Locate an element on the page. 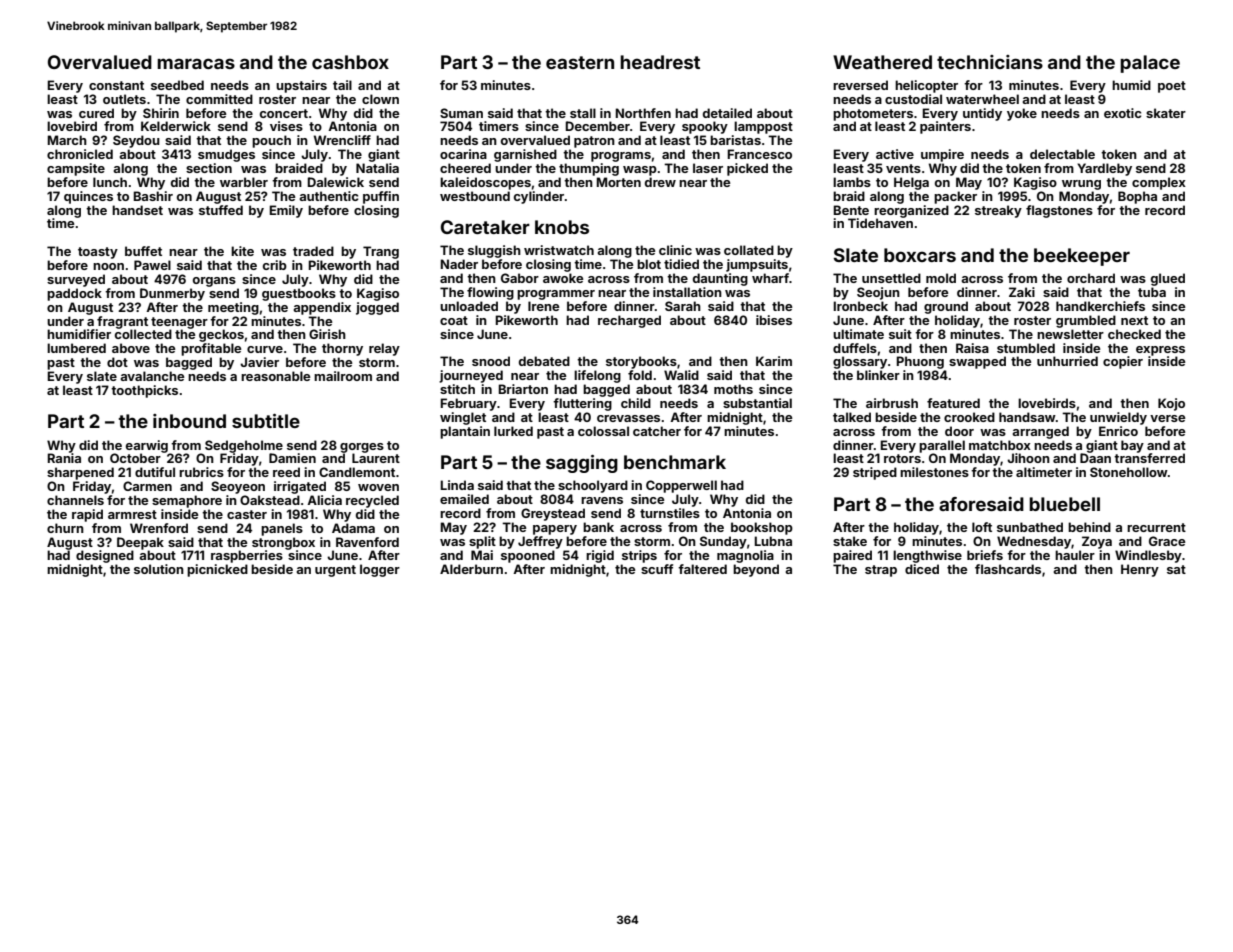 The image size is (1233, 952). logger is located at coordinates (380, 570).
